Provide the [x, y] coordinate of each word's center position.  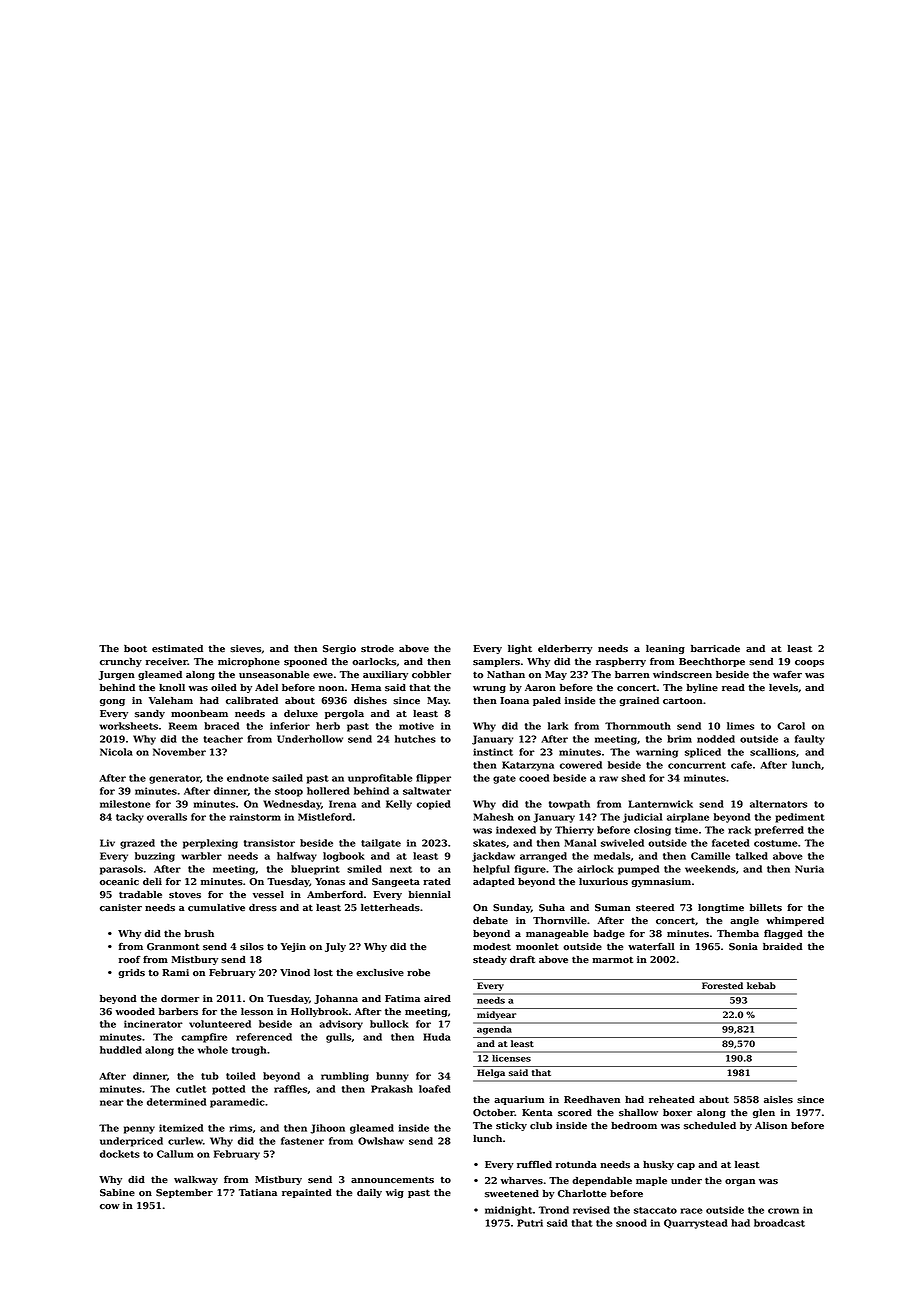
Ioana [514, 701]
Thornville [560, 921]
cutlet [191, 1089]
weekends [710, 869]
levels [783, 688]
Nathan [506, 674]
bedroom [634, 1126]
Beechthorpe [712, 662]
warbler [202, 856]
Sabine [117, 1193]
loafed [435, 1089]
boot [135, 649]
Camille [710, 856]
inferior [290, 726]
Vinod [295, 972]
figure [530, 870]
